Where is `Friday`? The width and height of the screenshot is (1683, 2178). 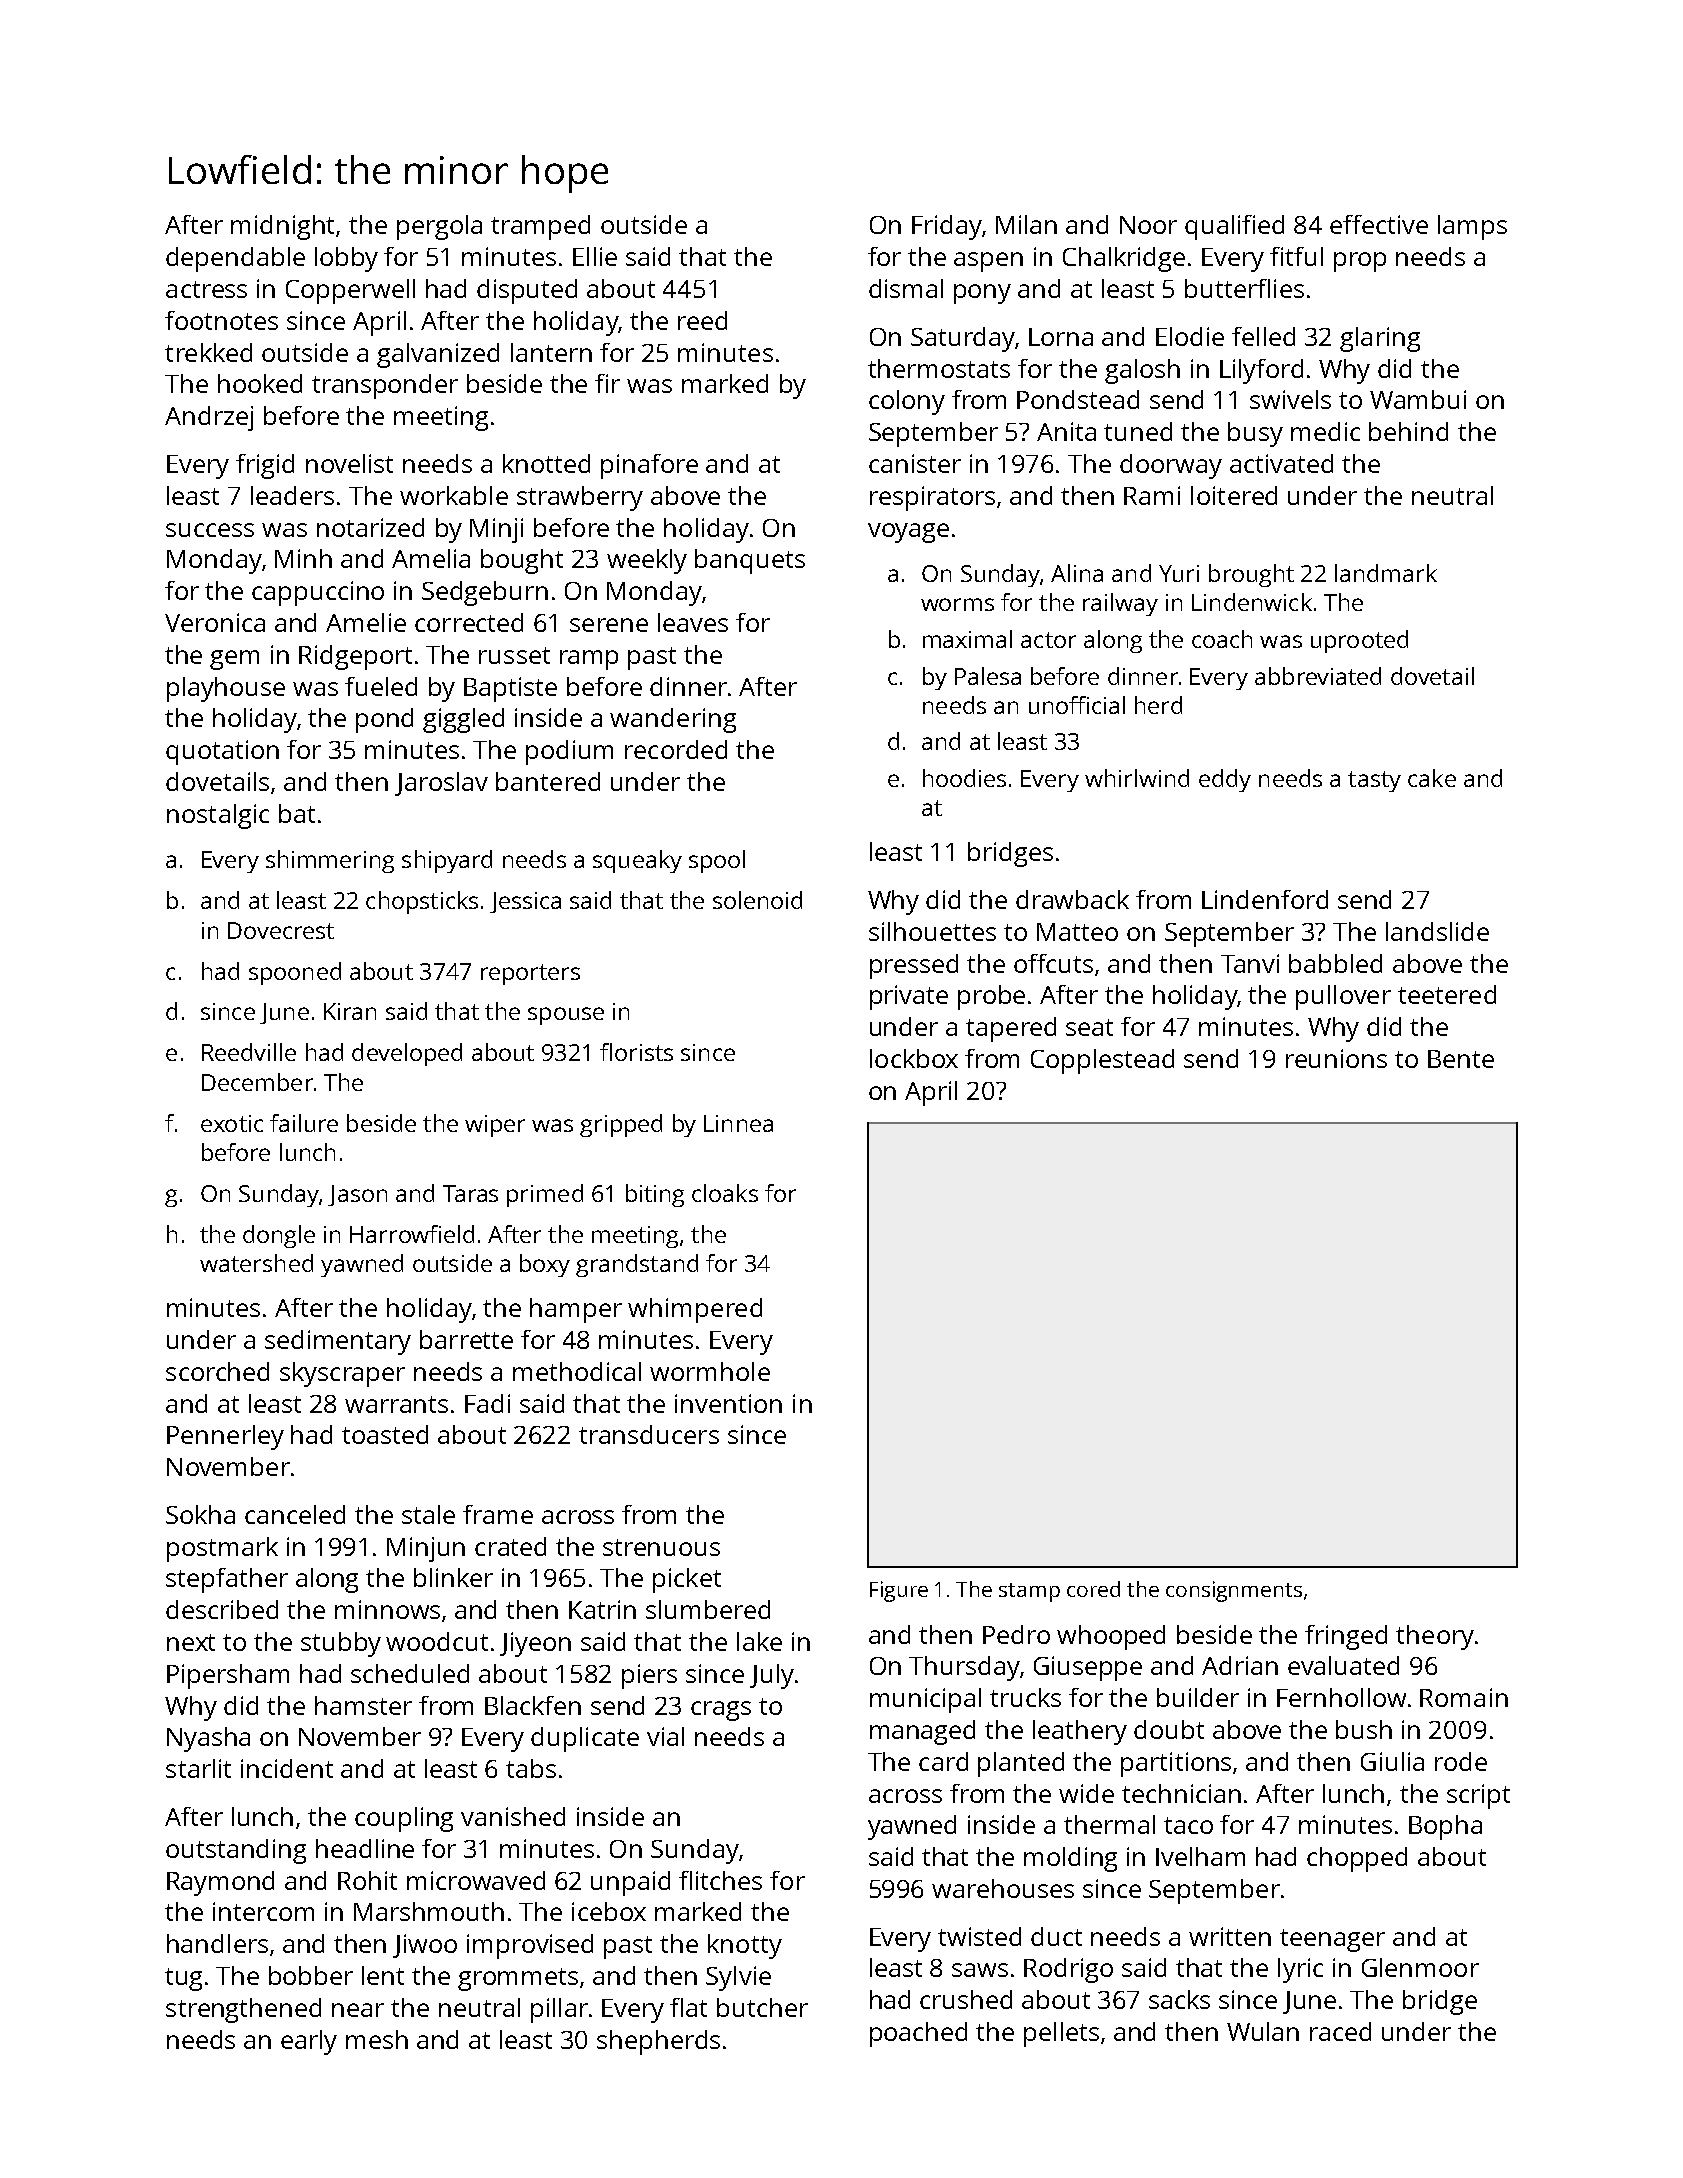
Friday is located at coordinates (947, 227).
